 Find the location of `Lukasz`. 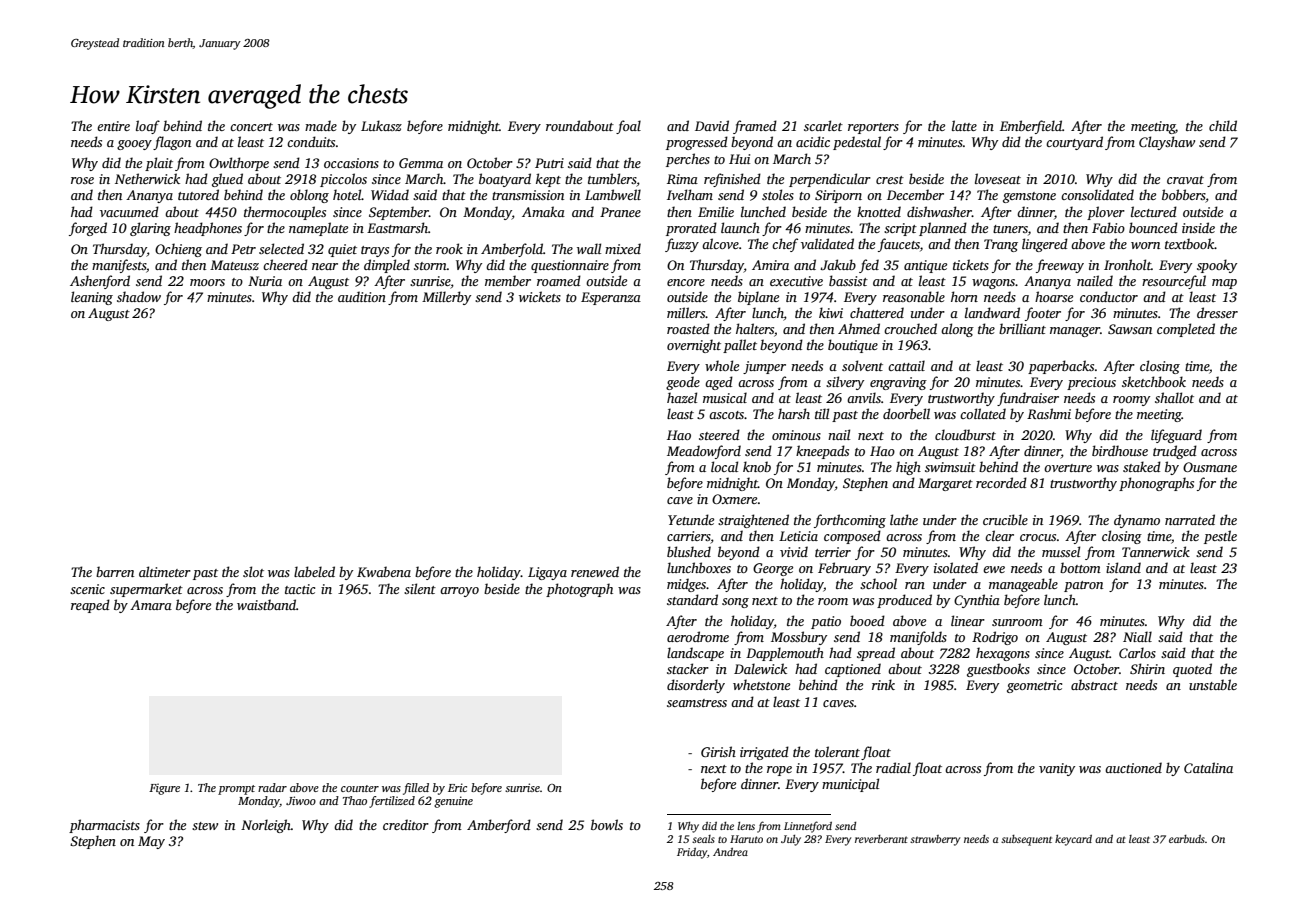

Lukasz is located at coordinates (381, 125).
